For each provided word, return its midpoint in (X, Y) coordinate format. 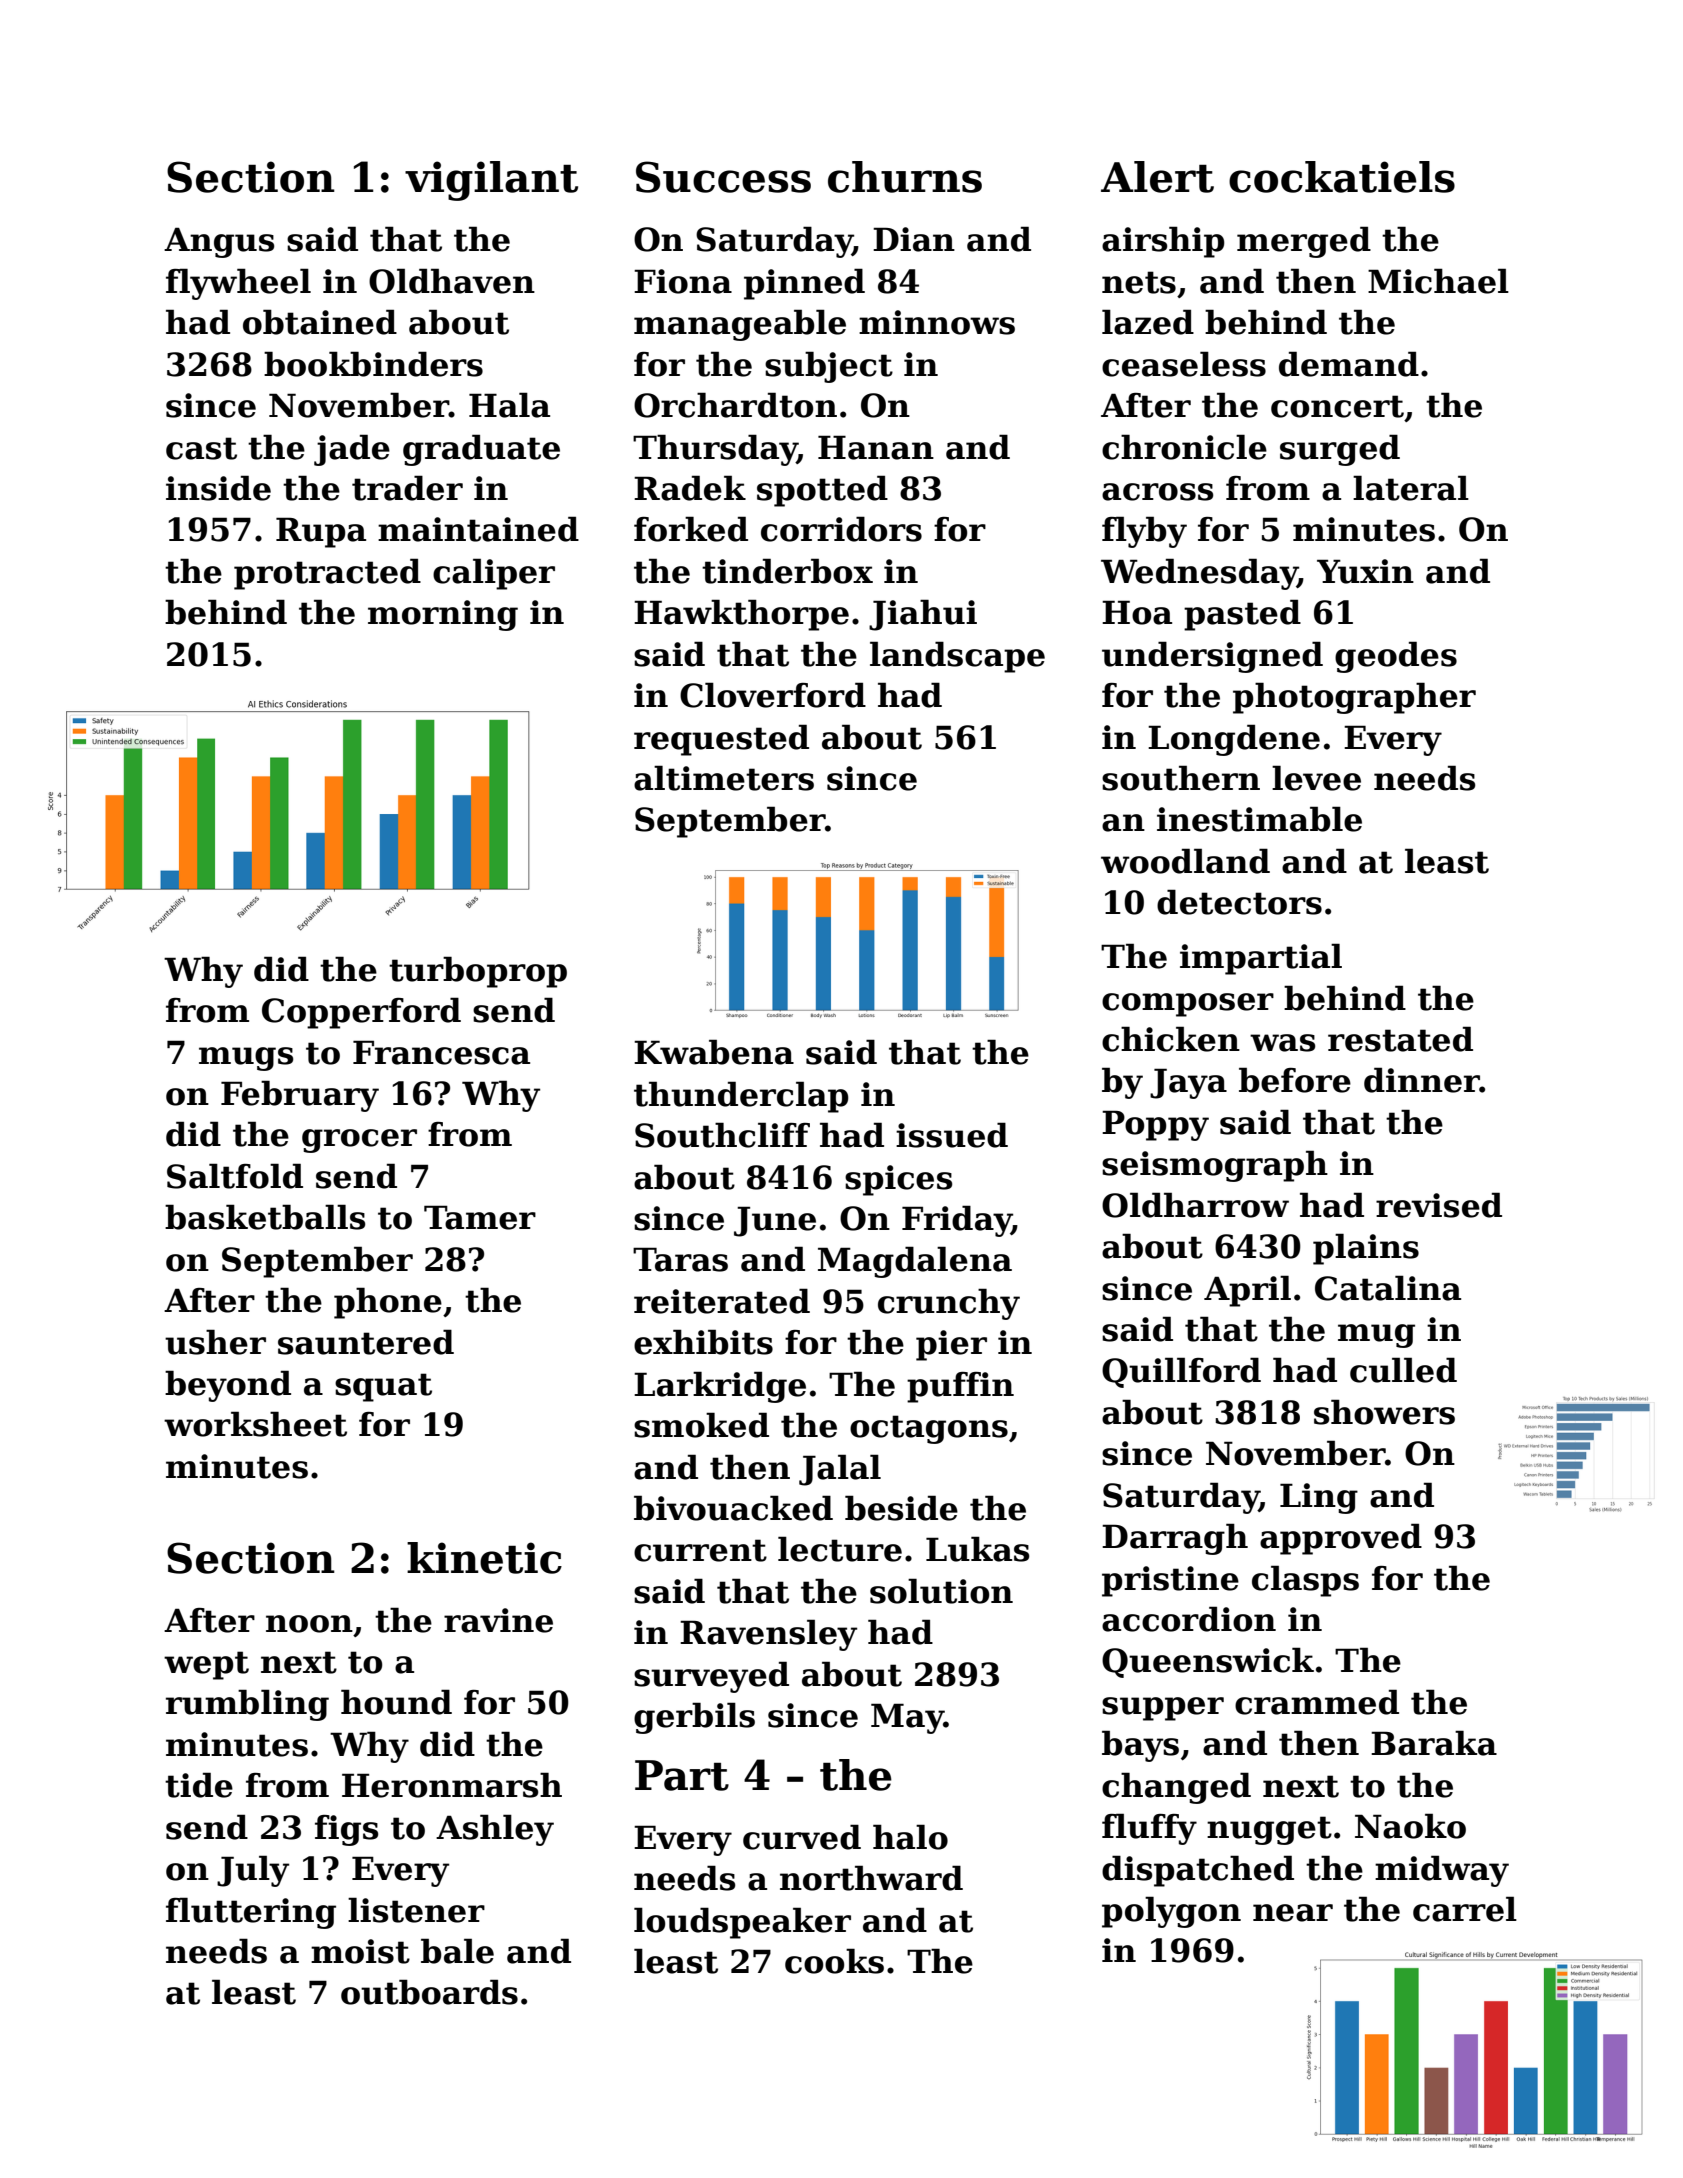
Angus (219, 242)
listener (416, 1910)
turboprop (478, 972)
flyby (1144, 532)
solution (941, 1591)
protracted (327, 574)
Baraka (1434, 1743)
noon (309, 1624)
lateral (1411, 488)
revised (1439, 1205)
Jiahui (923, 615)
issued (952, 1135)
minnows (937, 322)
